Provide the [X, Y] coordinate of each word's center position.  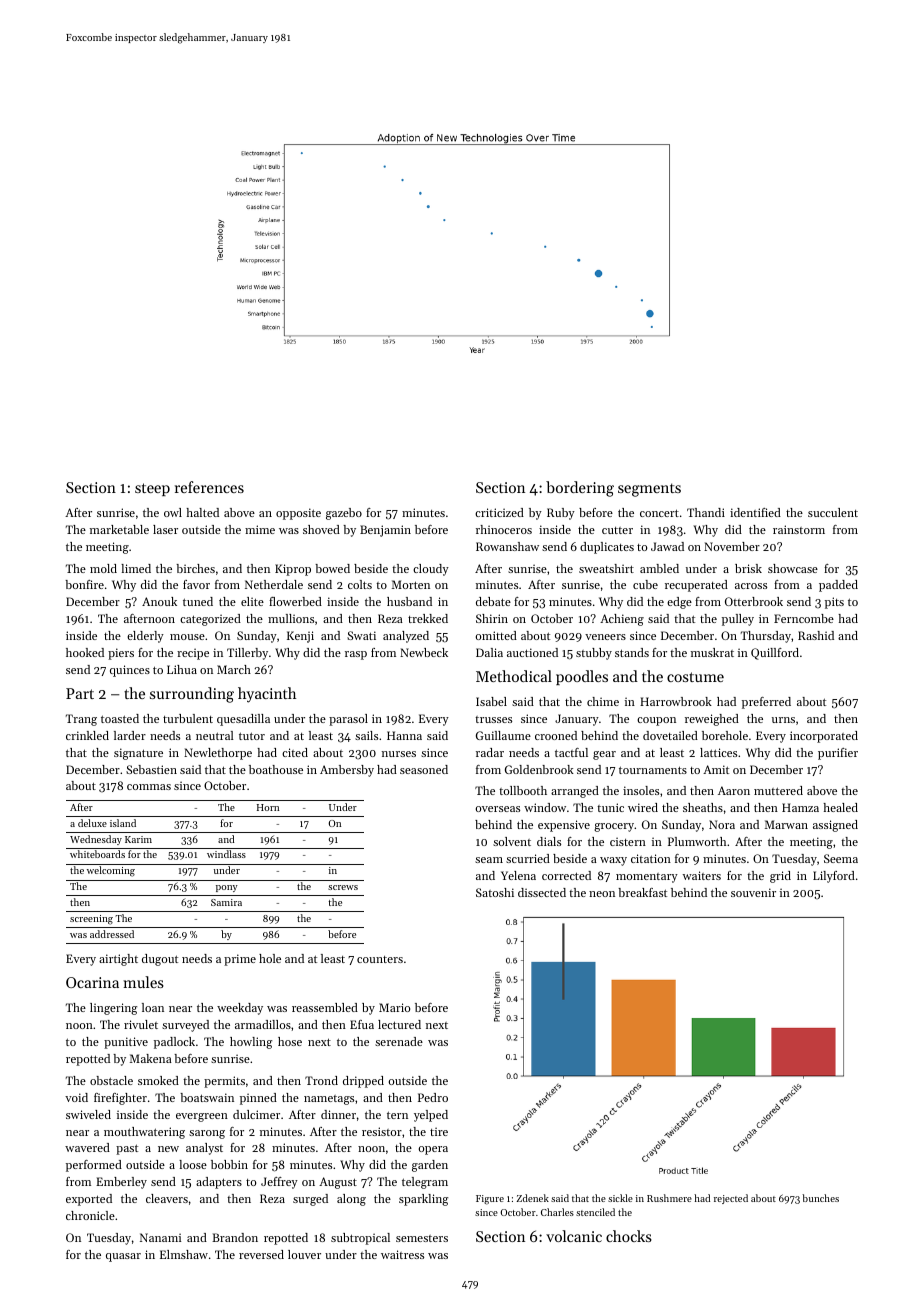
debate [493, 601]
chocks [629, 1236]
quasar [123, 1257]
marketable [119, 529]
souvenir [753, 892]
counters [380, 959]
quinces [130, 671]
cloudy [431, 570]
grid [780, 877]
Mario [394, 1007]
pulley [738, 620]
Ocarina [92, 982]
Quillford [775, 654]
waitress [402, 1254]
